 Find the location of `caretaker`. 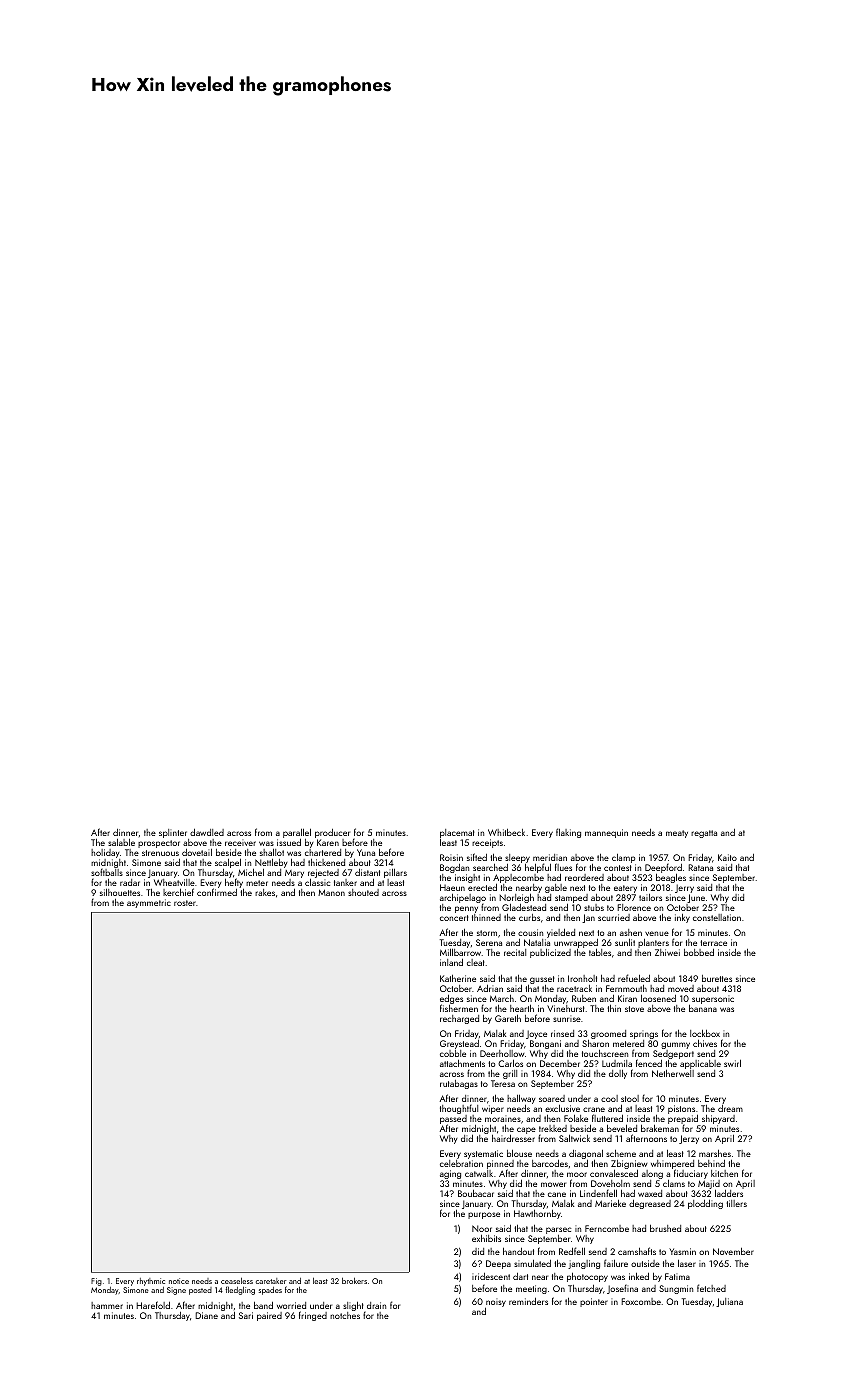

caretaker is located at coordinates (271, 1281).
